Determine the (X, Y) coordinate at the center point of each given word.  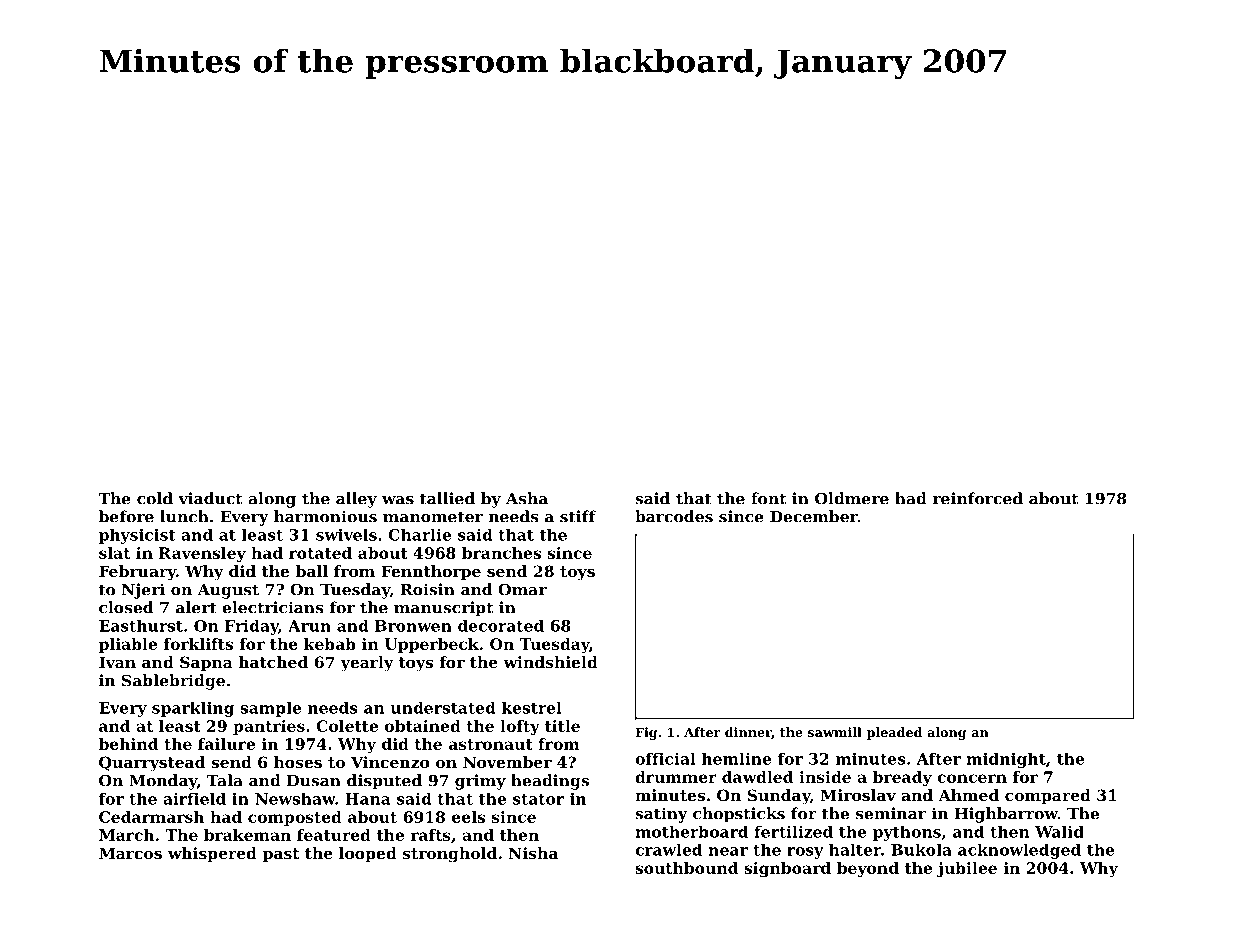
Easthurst (141, 626)
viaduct (210, 498)
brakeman (247, 835)
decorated (501, 626)
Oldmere (852, 498)
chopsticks (739, 815)
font (768, 498)
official (665, 759)
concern (972, 778)
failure (226, 744)
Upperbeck (432, 645)
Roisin (427, 589)
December (814, 516)
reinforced (978, 498)
